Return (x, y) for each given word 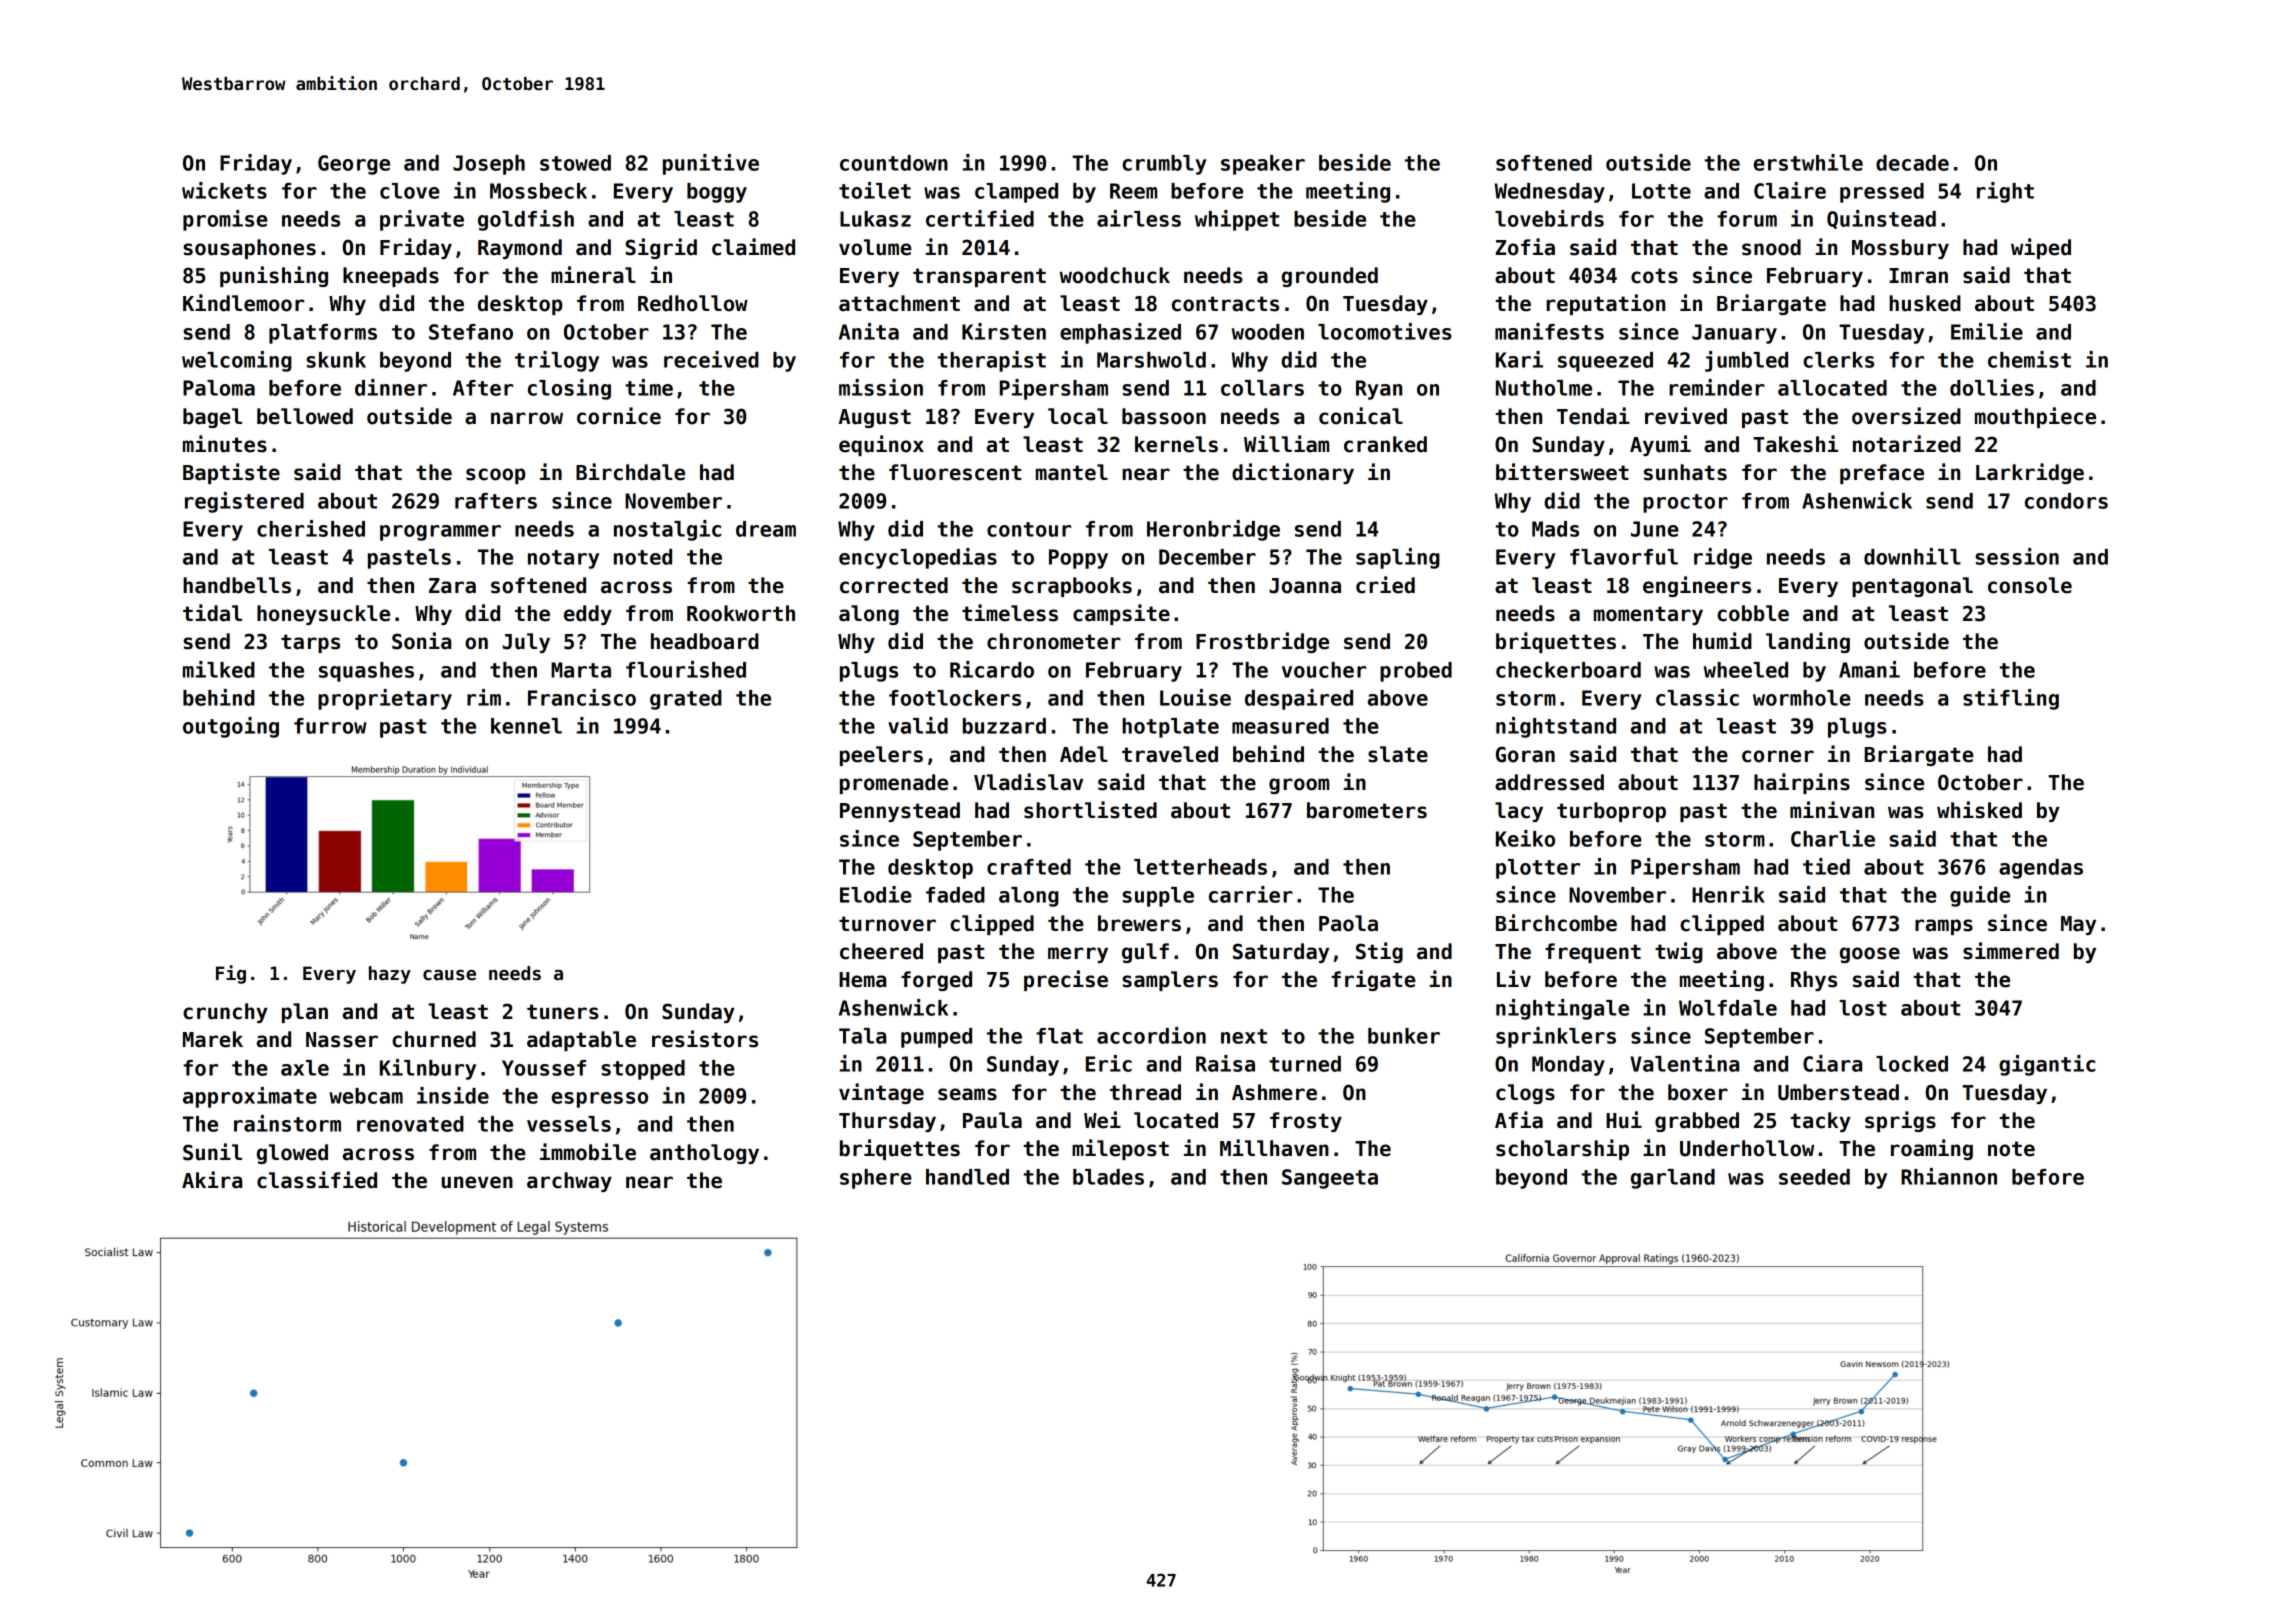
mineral (593, 275)
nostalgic (667, 530)
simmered (2011, 951)
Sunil (212, 1152)
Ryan (1379, 390)
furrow (330, 726)
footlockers (955, 698)
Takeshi (1795, 444)
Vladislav (1028, 782)
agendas (2041, 869)
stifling (2011, 699)
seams (967, 1094)
